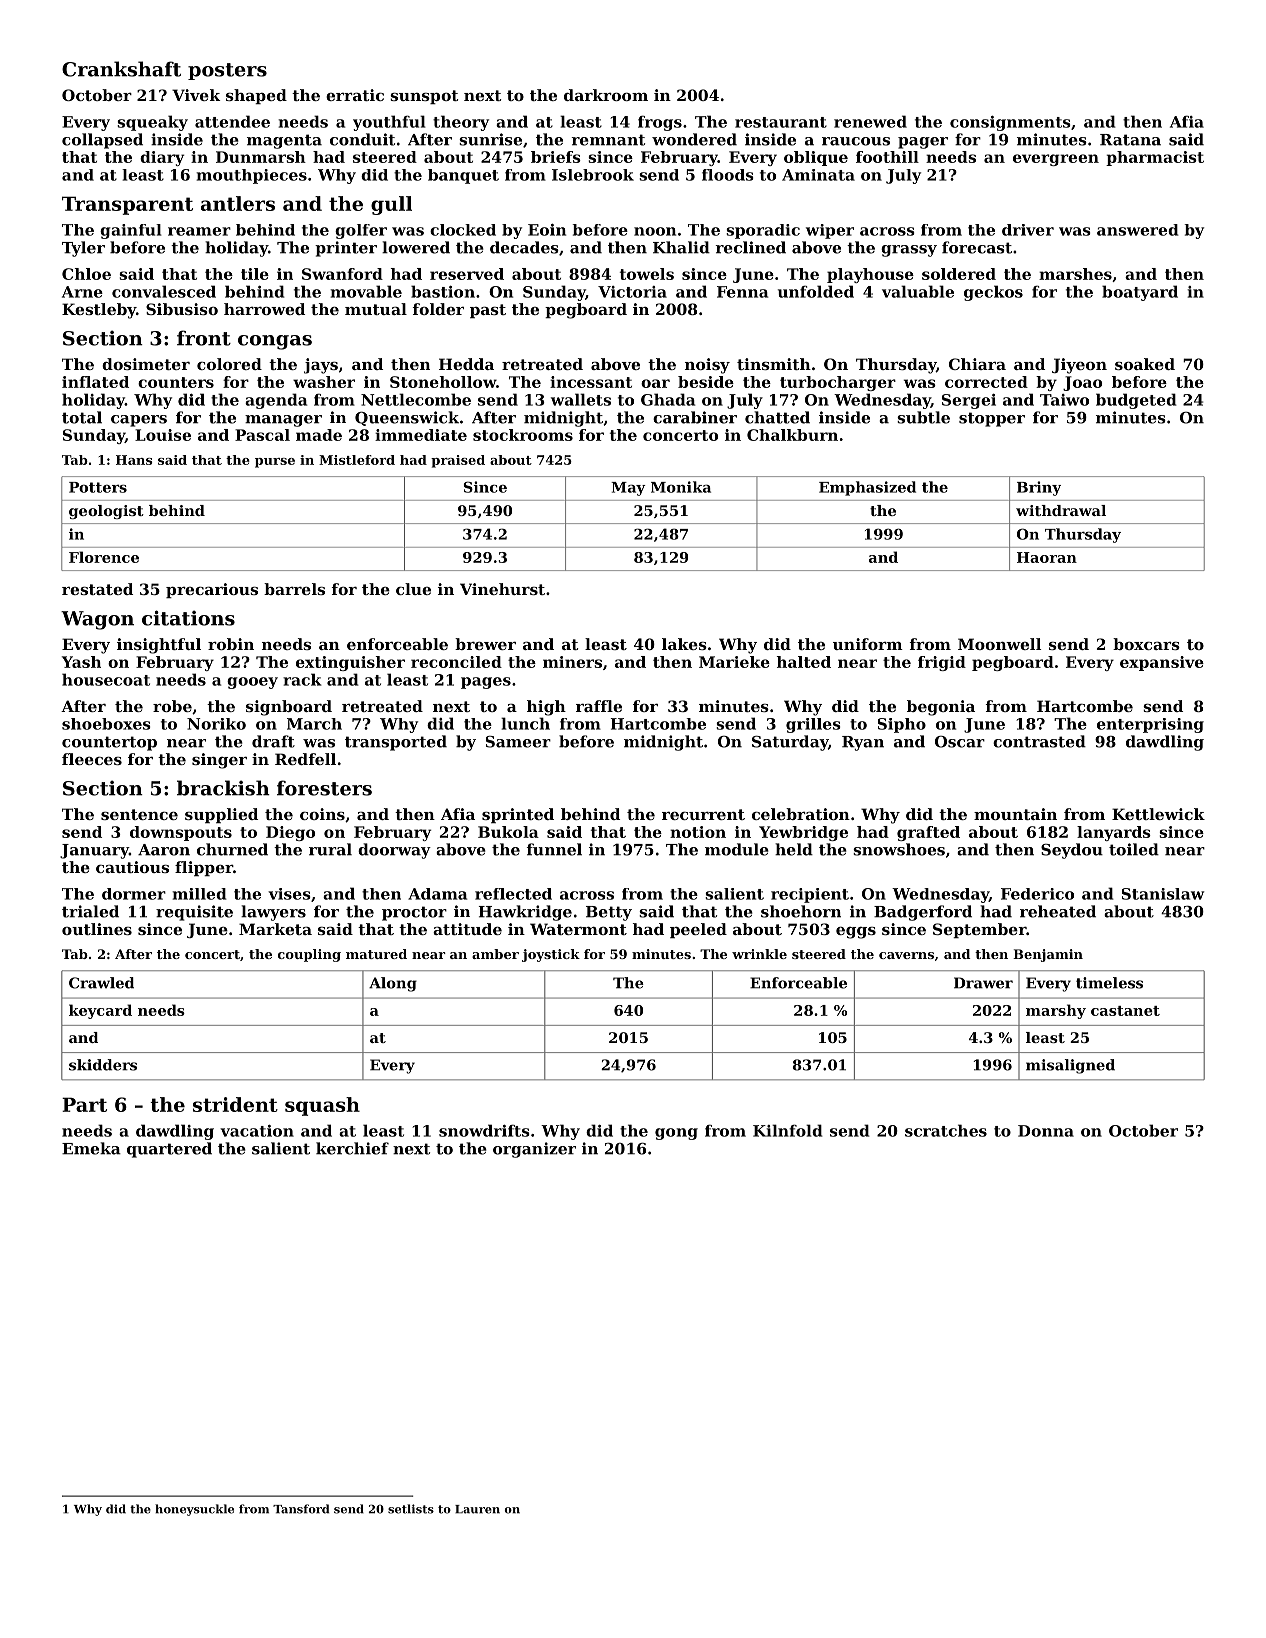 This page has height=1638, width=1266. I want to click on tile, so click(255, 274).
